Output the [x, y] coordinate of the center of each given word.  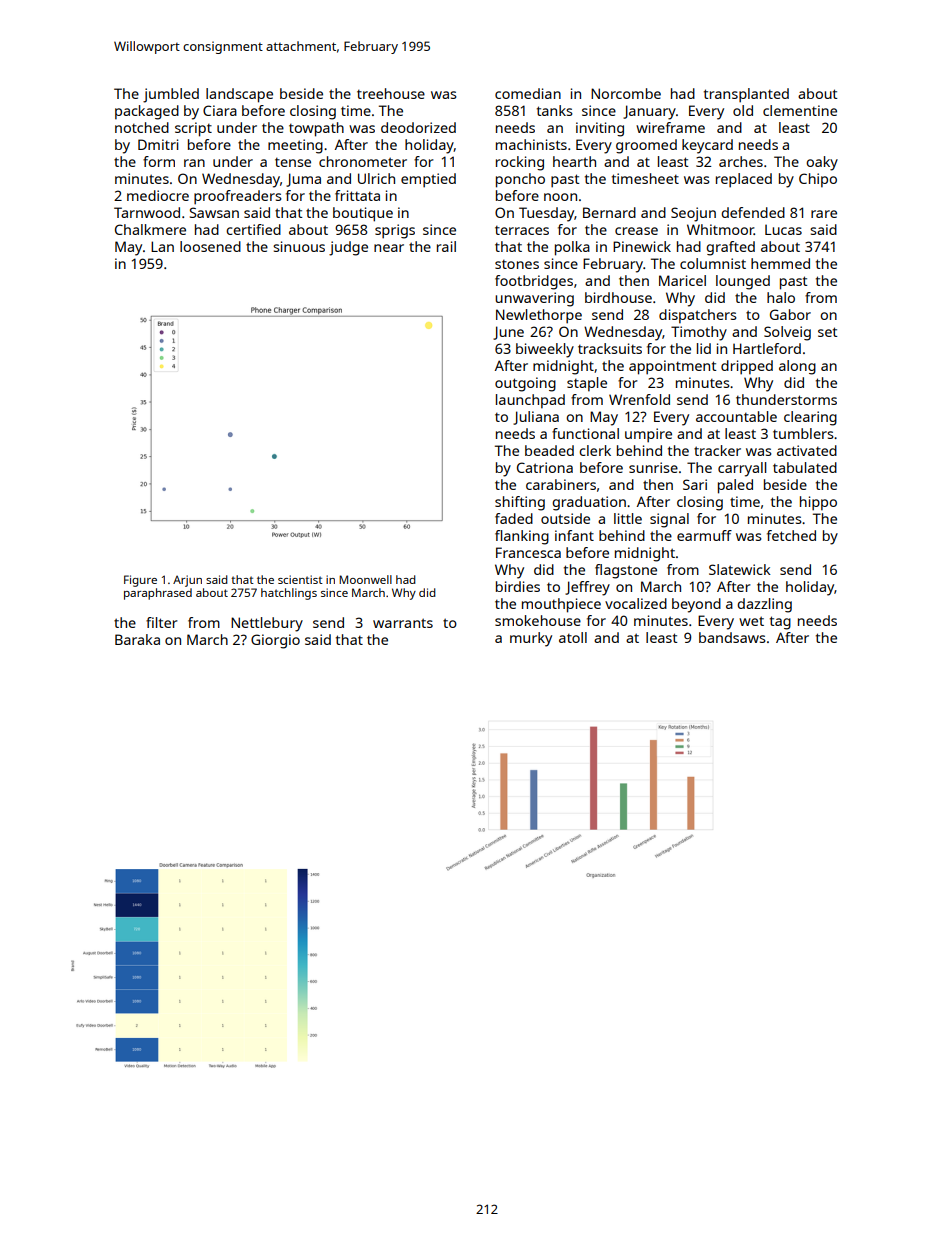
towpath [316, 129]
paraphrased [158, 594]
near [389, 248]
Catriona [545, 467]
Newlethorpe [539, 316]
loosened [210, 246]
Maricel [682, 280]
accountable [736, 416]
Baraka [137, 639]
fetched [791, 535]
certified [253, 229]
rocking [520, 163]
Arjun [187, 581]
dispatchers [698, 316]
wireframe [670, 127]
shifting [520, 503]
